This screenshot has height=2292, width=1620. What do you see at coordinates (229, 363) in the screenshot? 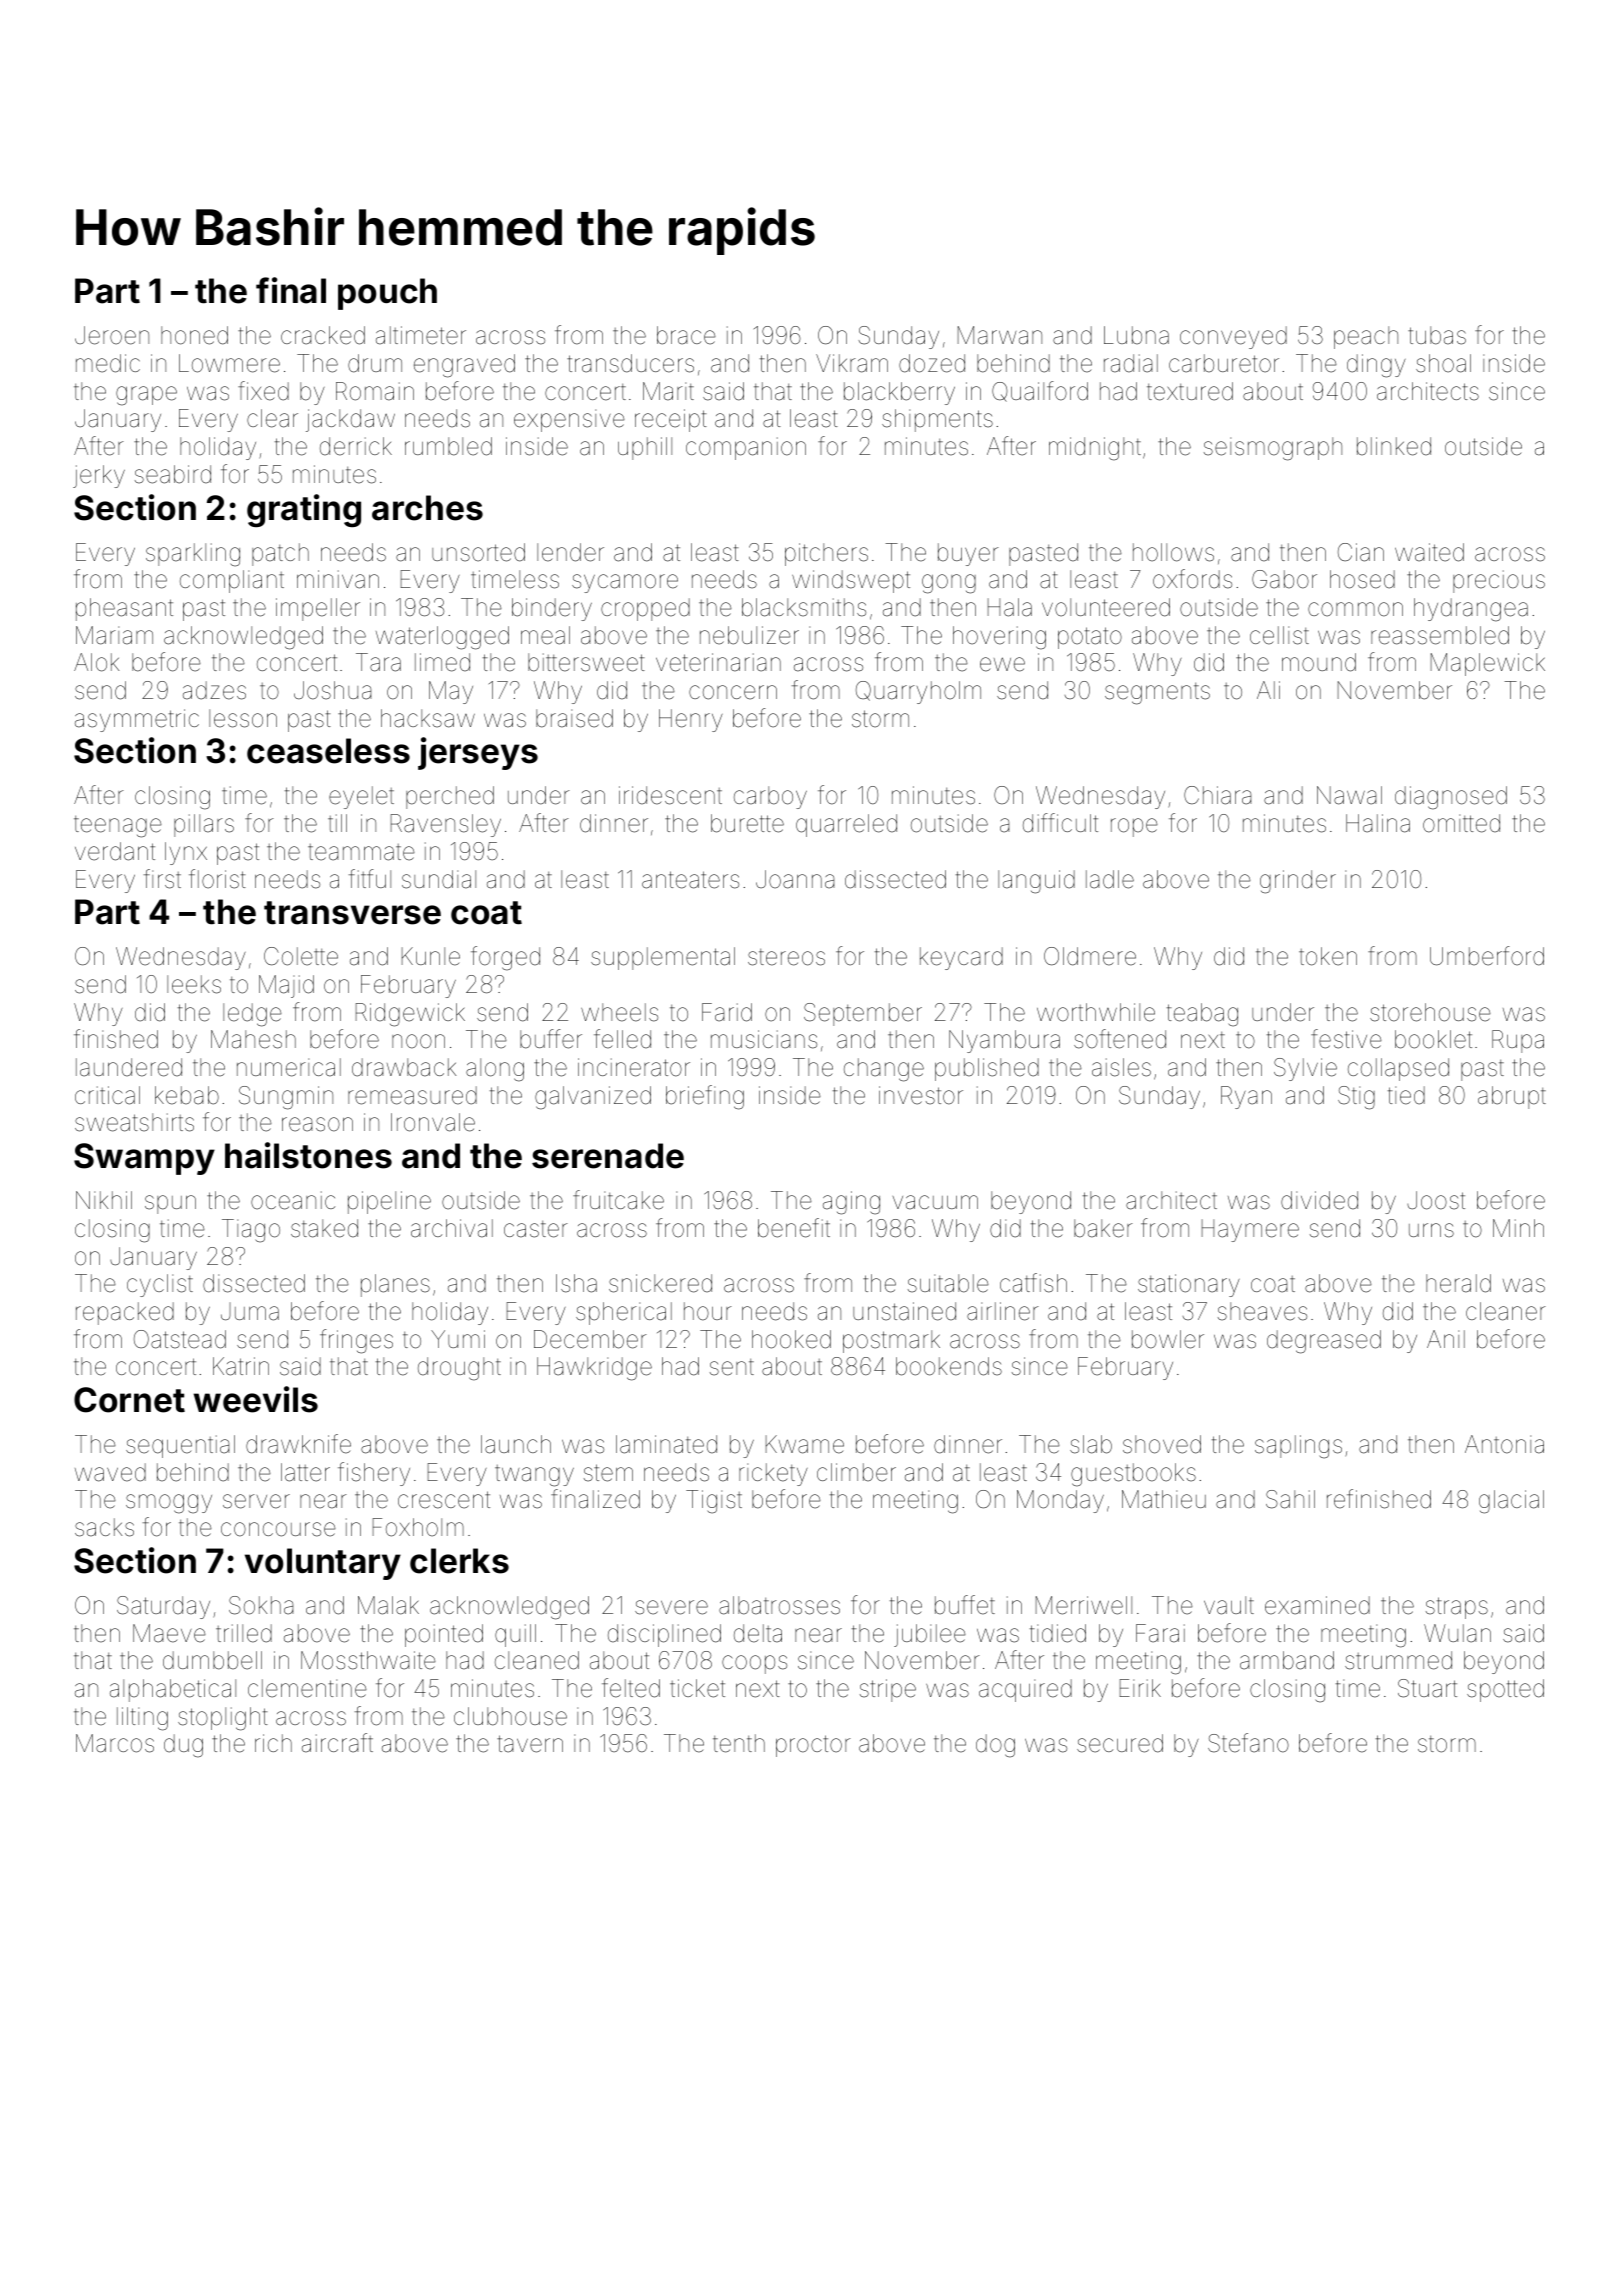
I see `Lowmere` at bounding box center [229, 363].
